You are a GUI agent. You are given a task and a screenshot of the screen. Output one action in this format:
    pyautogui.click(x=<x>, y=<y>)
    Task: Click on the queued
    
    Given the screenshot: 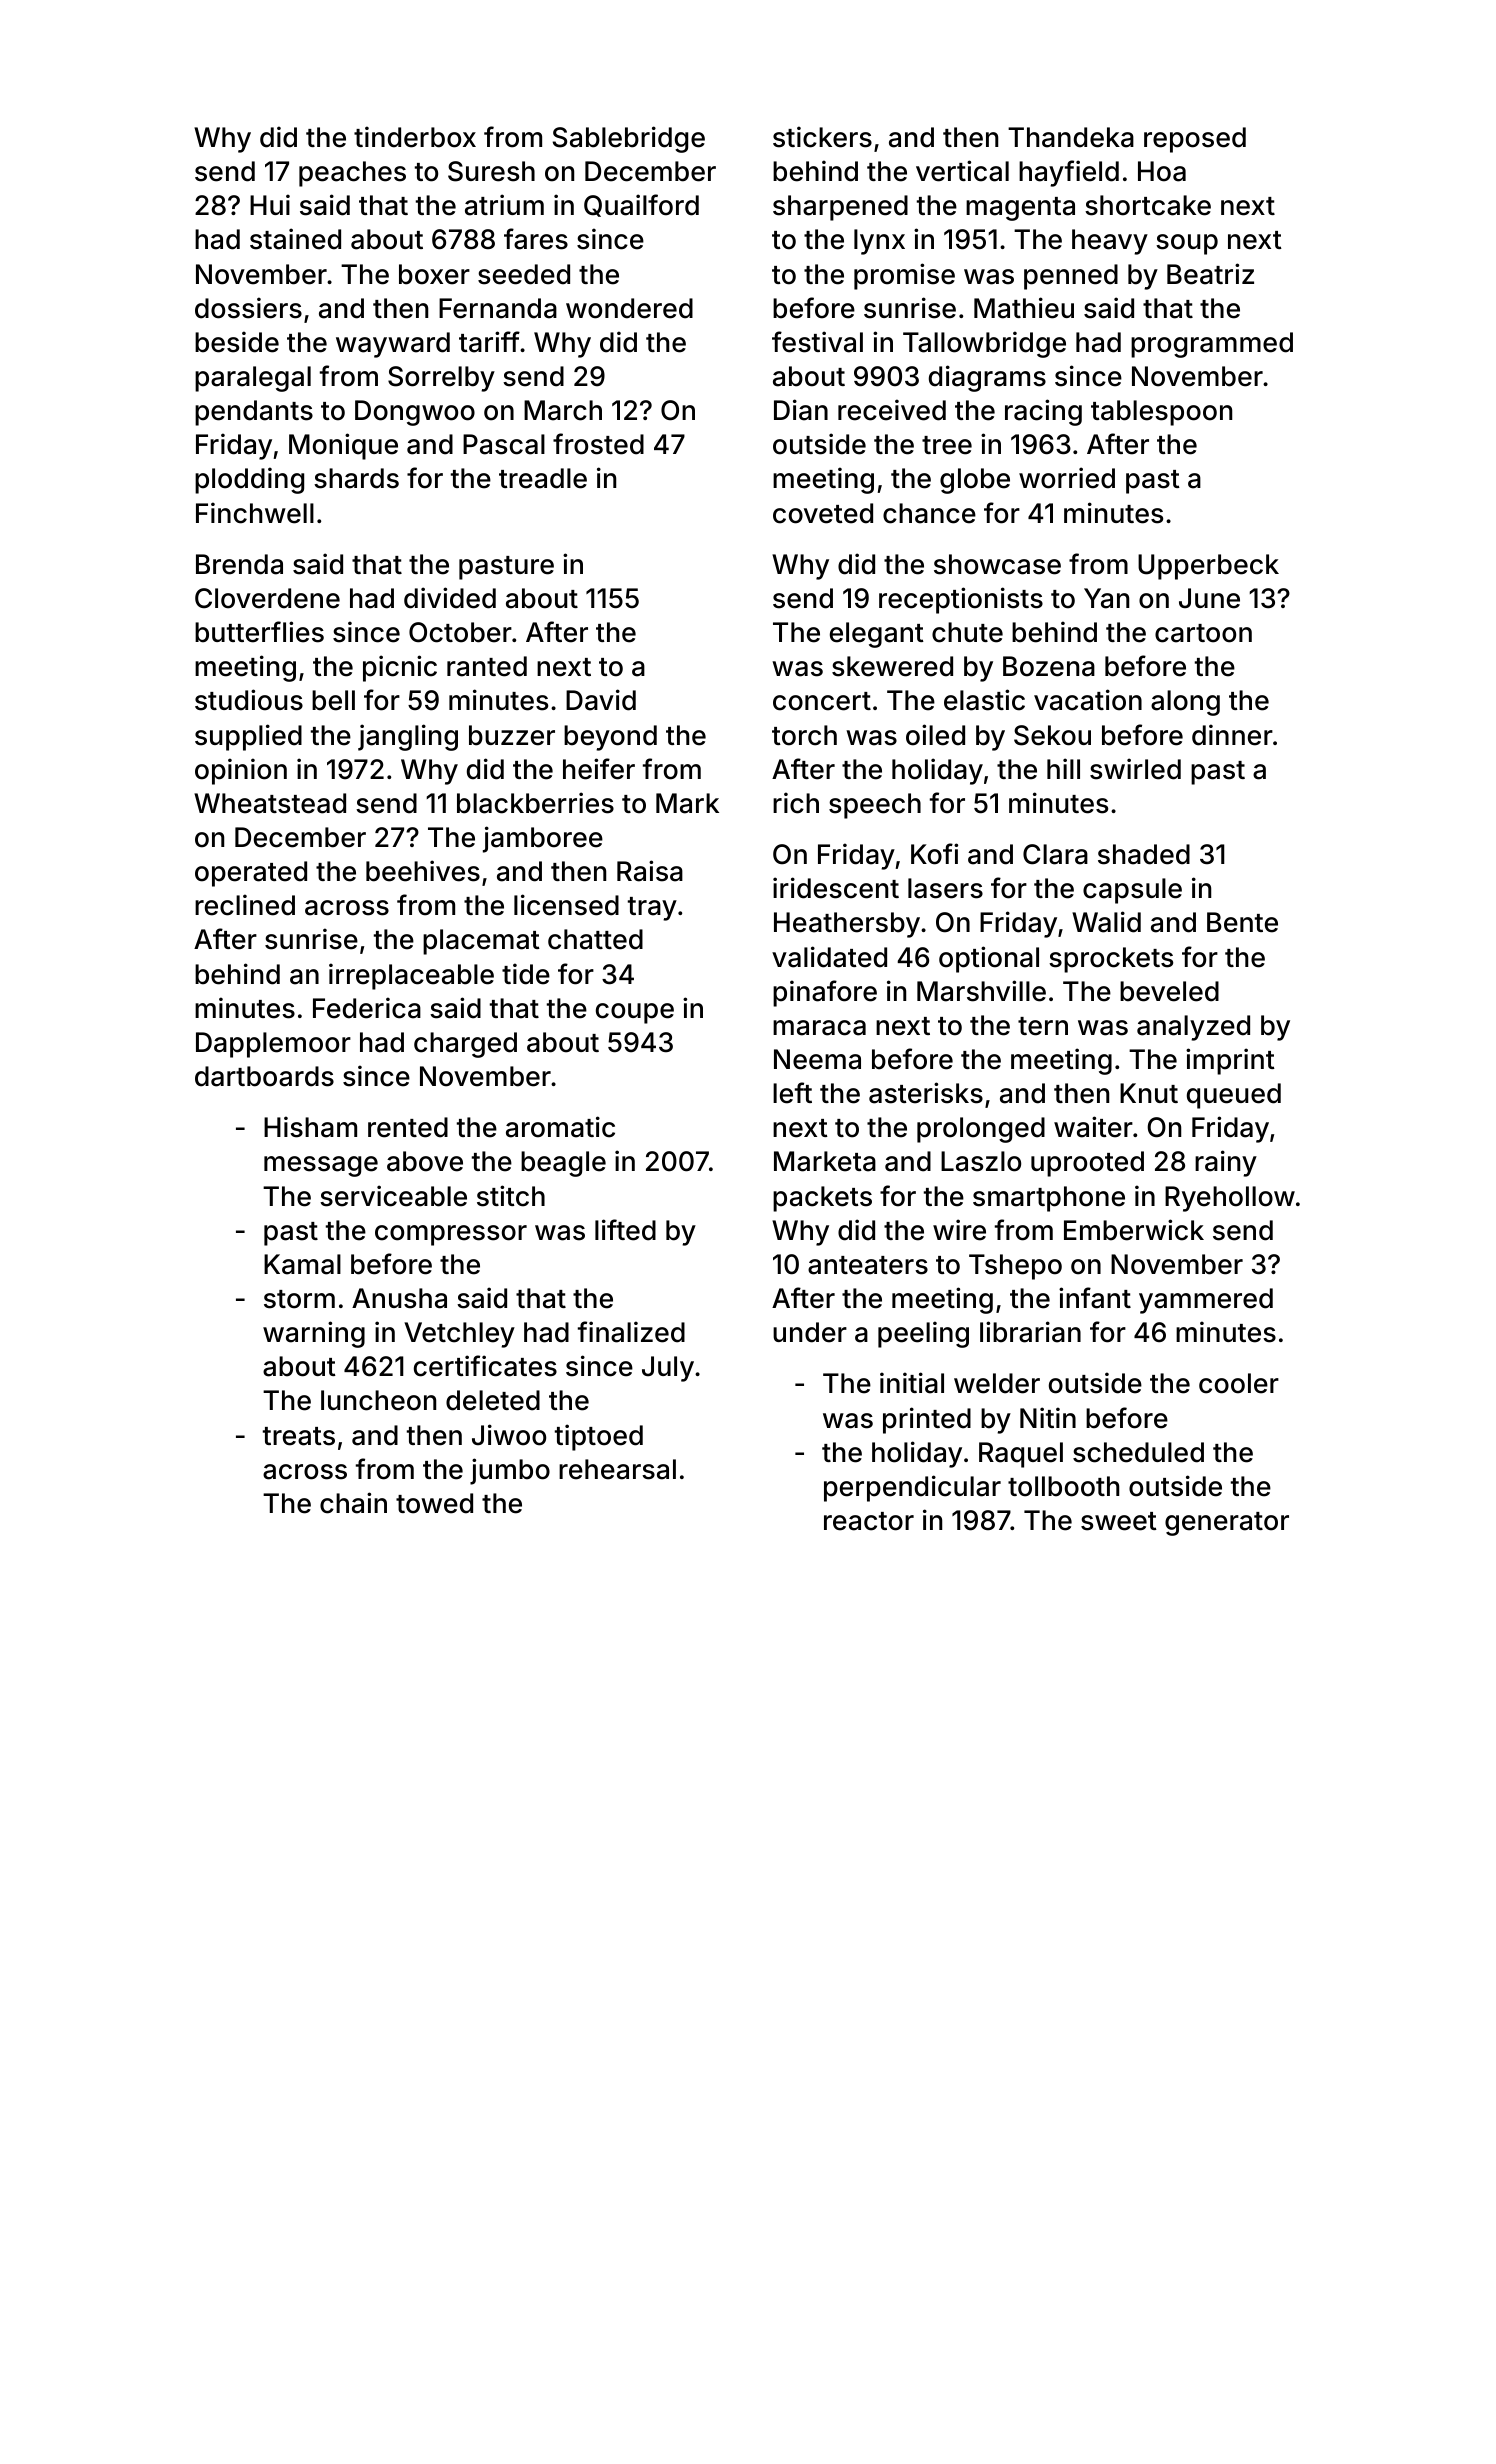 What is the action you would take?
    pyautogui.click(x=1234, y=1096)
